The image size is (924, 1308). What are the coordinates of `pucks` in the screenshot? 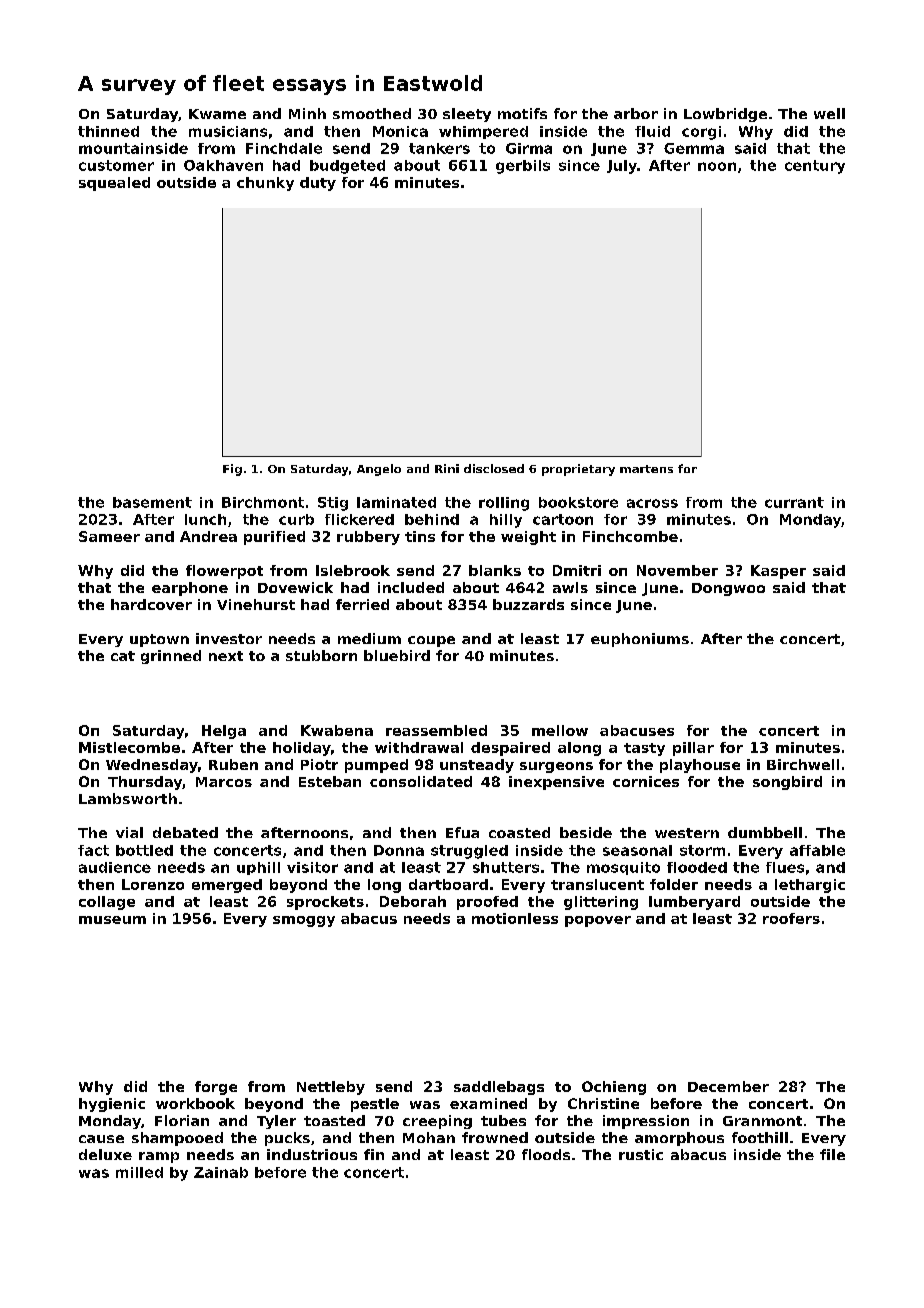 It's located at (287, 1139).
